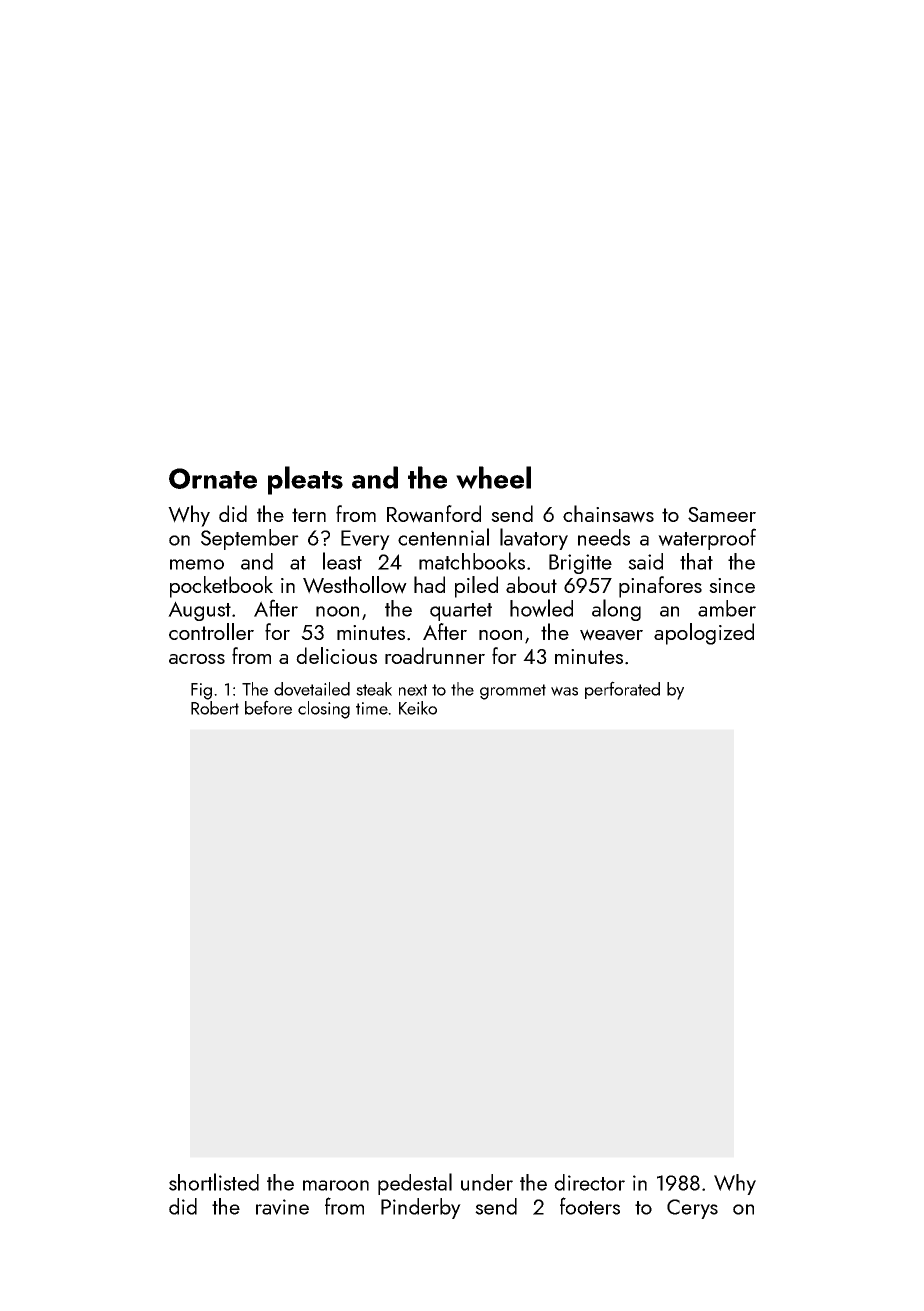 This screenshot has width=924, height=1311. Describe the element at coordinates (305, 480) in the screenshot. I see `pleats` at that location.
